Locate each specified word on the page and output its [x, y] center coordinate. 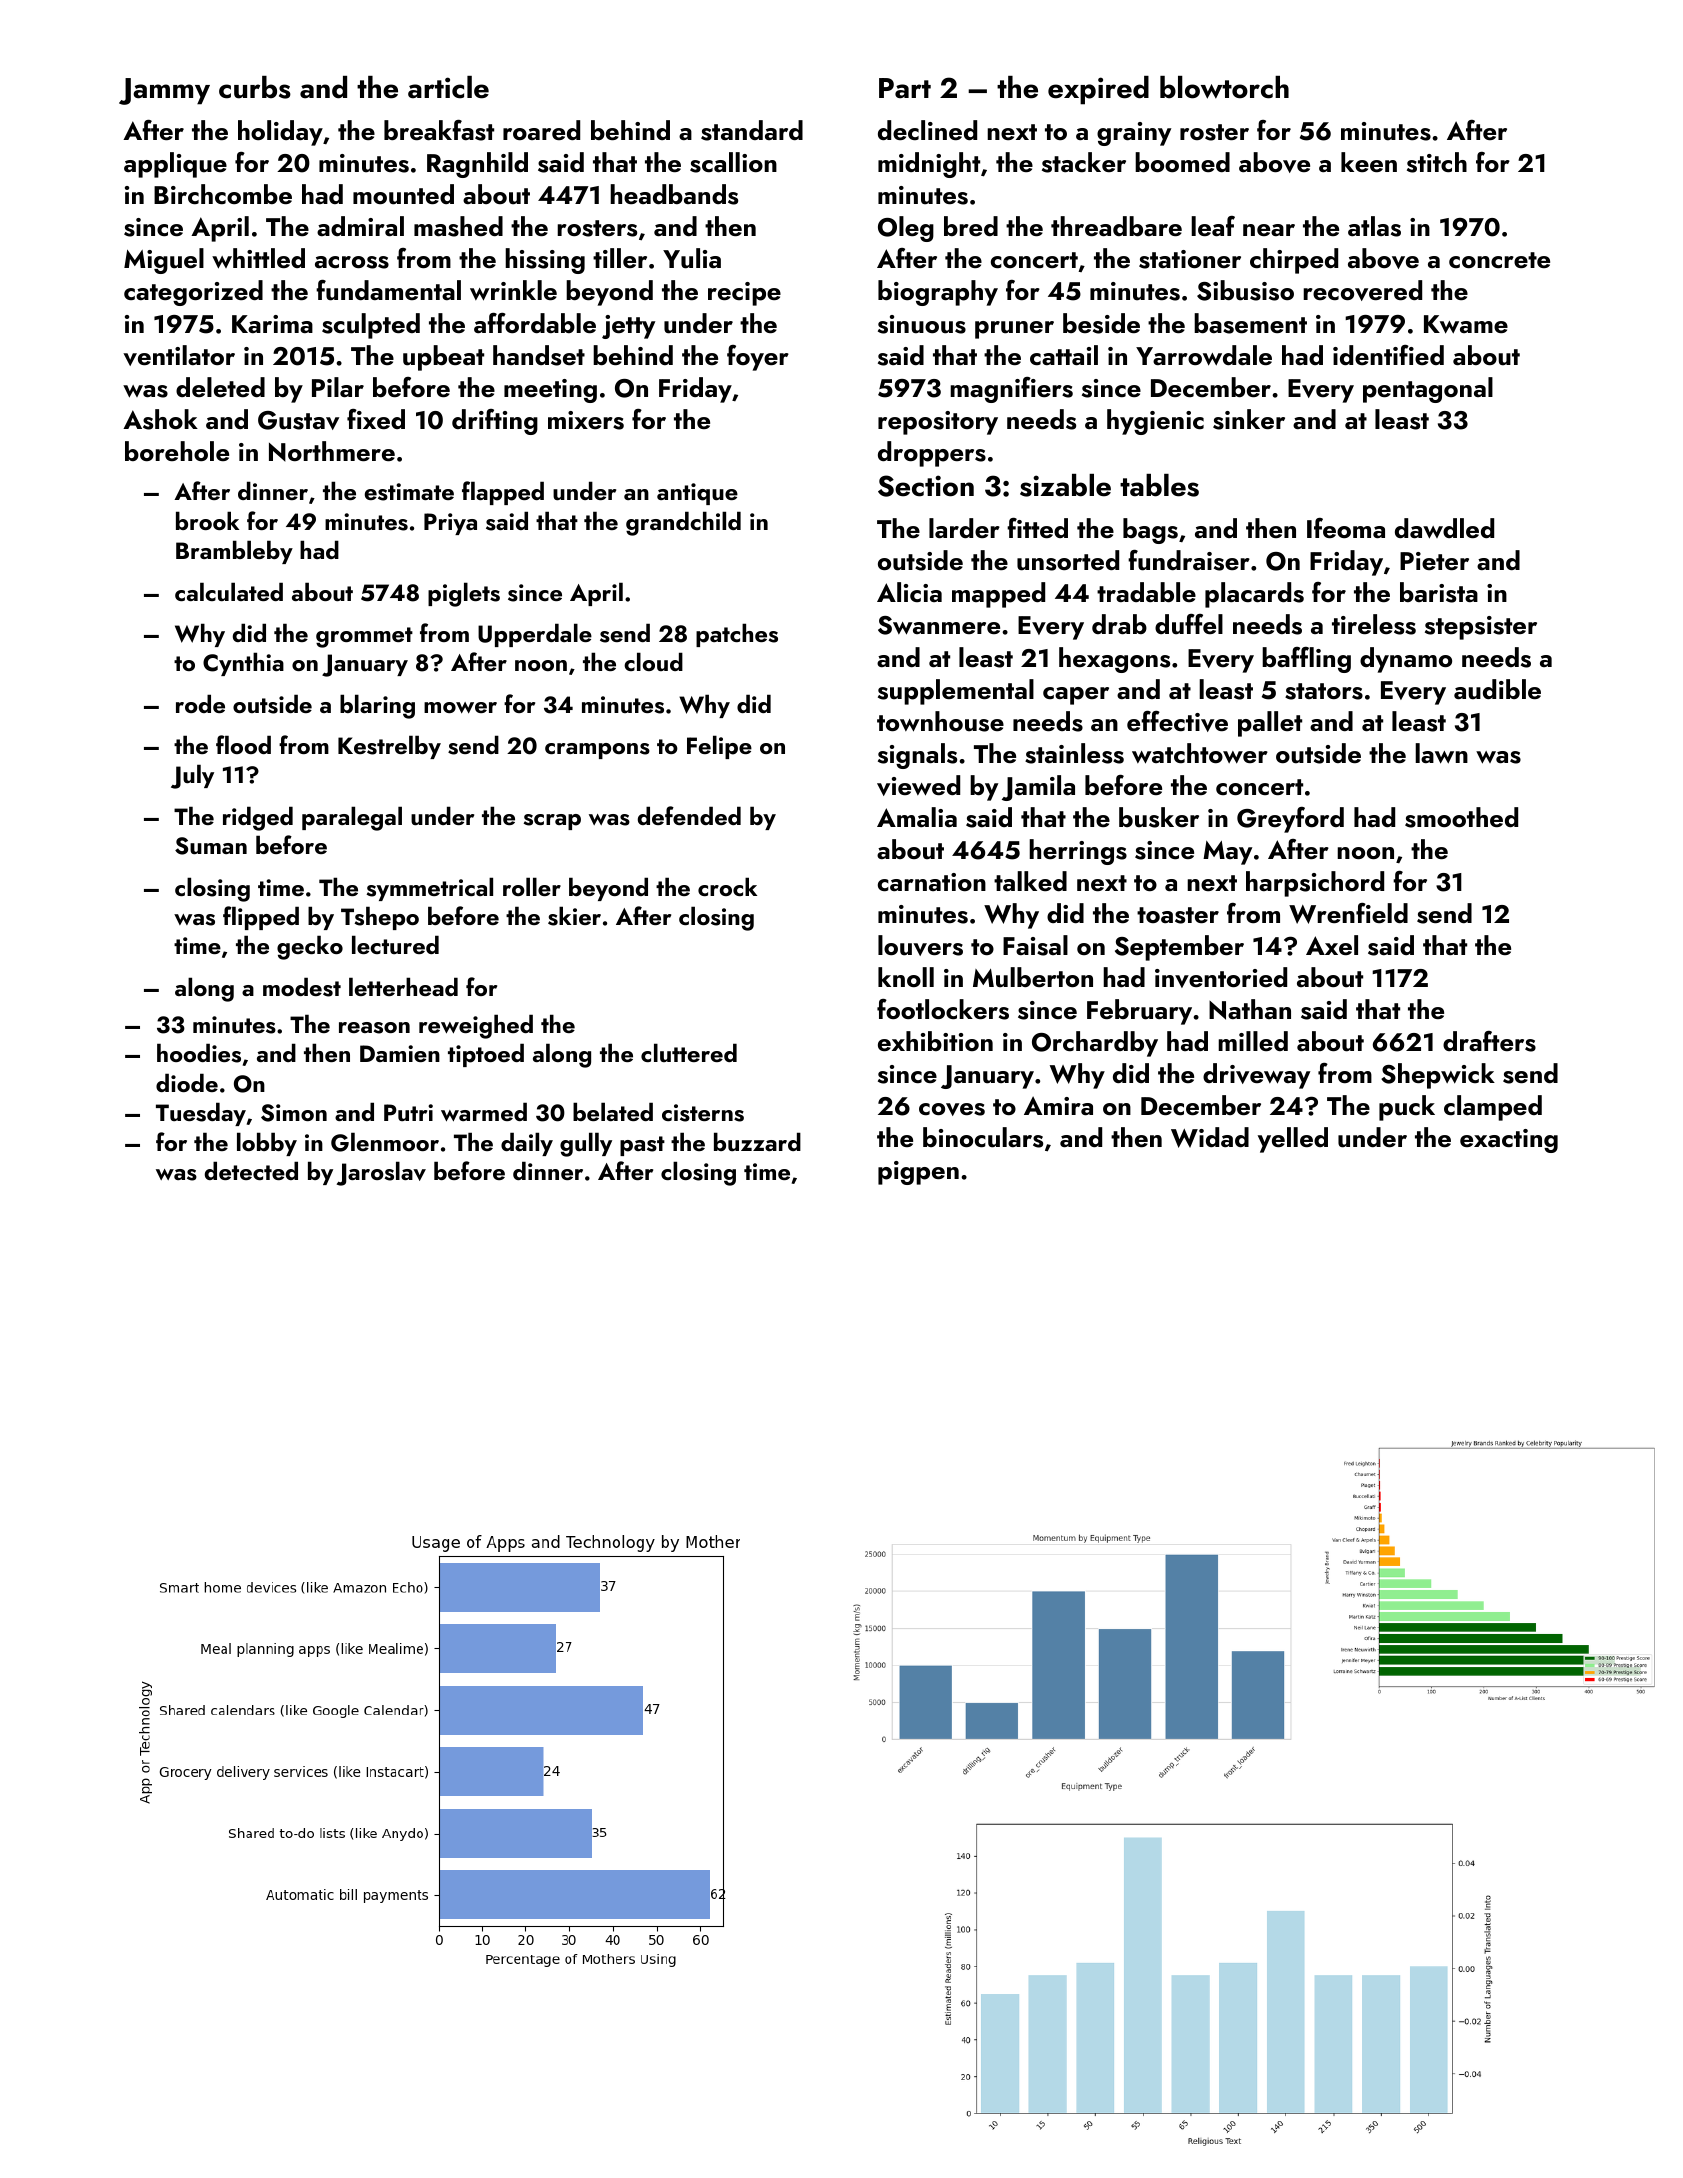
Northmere [332, 451]
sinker [1249, 419]
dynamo [1406, 660]
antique [697, 494]
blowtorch [1224, 87]
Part [905, 88]
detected [251, 1170]
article [448, 87]
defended [689, 815]
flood [243, 744]
